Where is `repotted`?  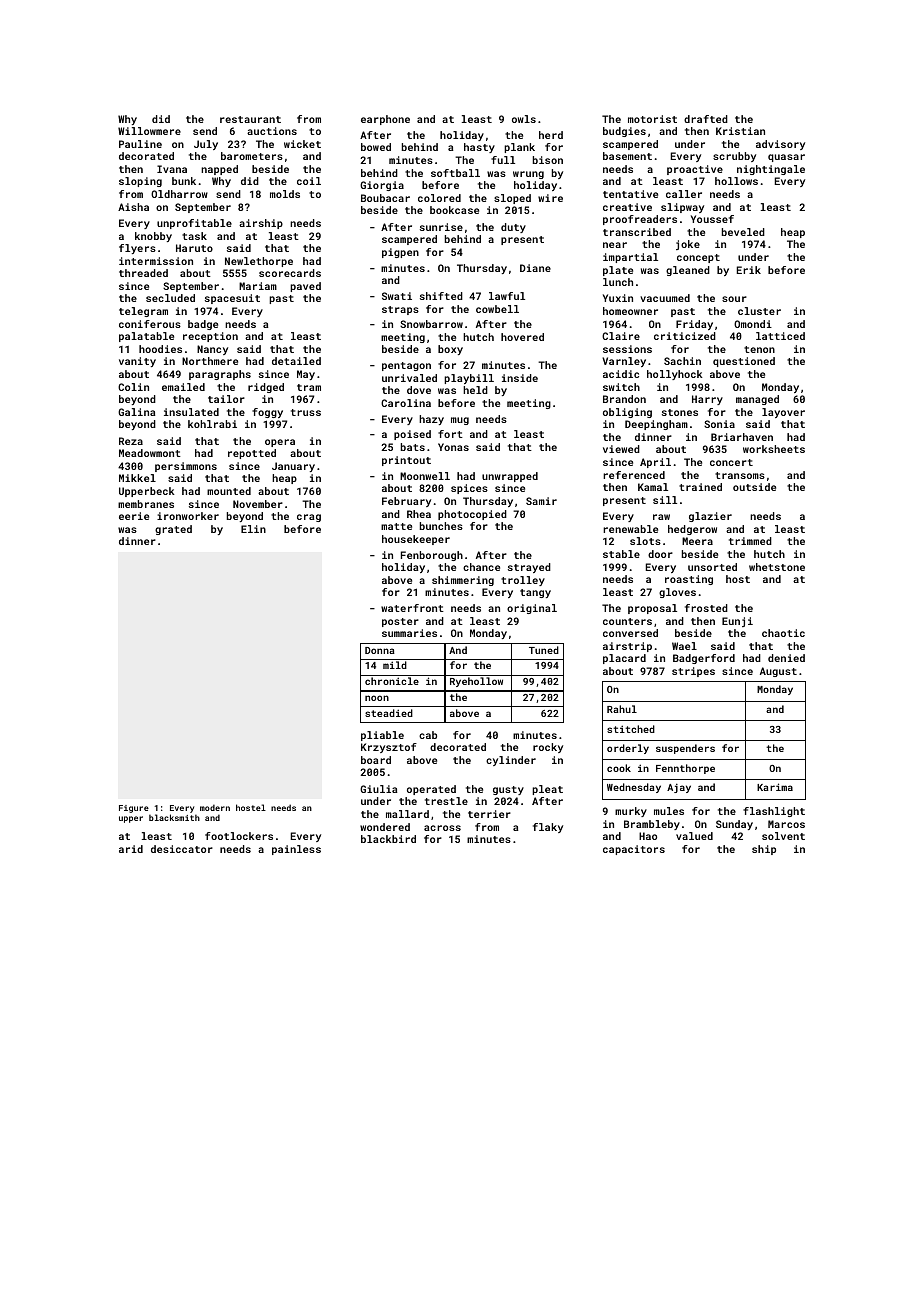 repotted is located at coordinates (252, 454).
